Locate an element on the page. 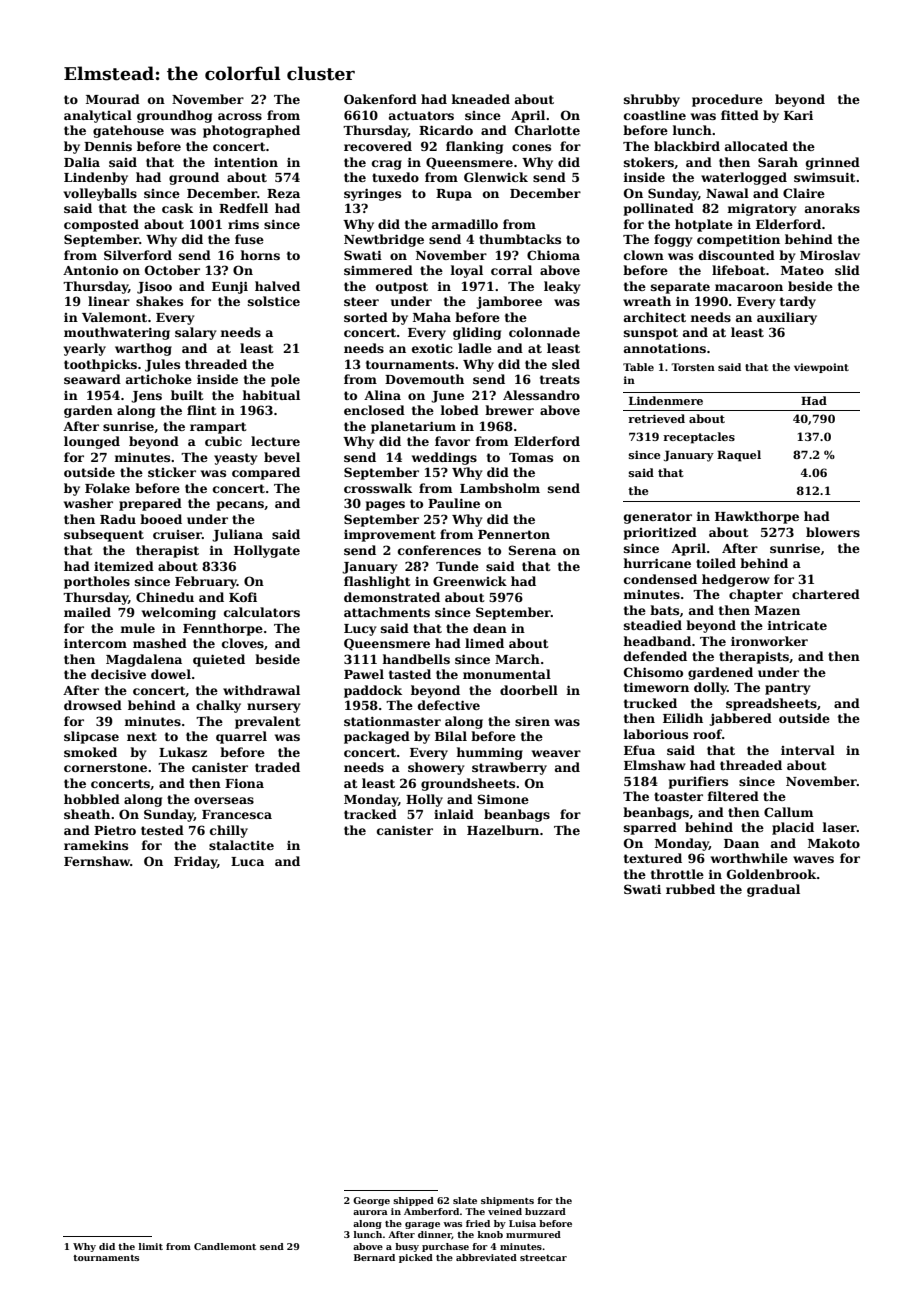 The width and height of the page is (924, 1308). Candlemont is located at coordinates (225, 1246).
